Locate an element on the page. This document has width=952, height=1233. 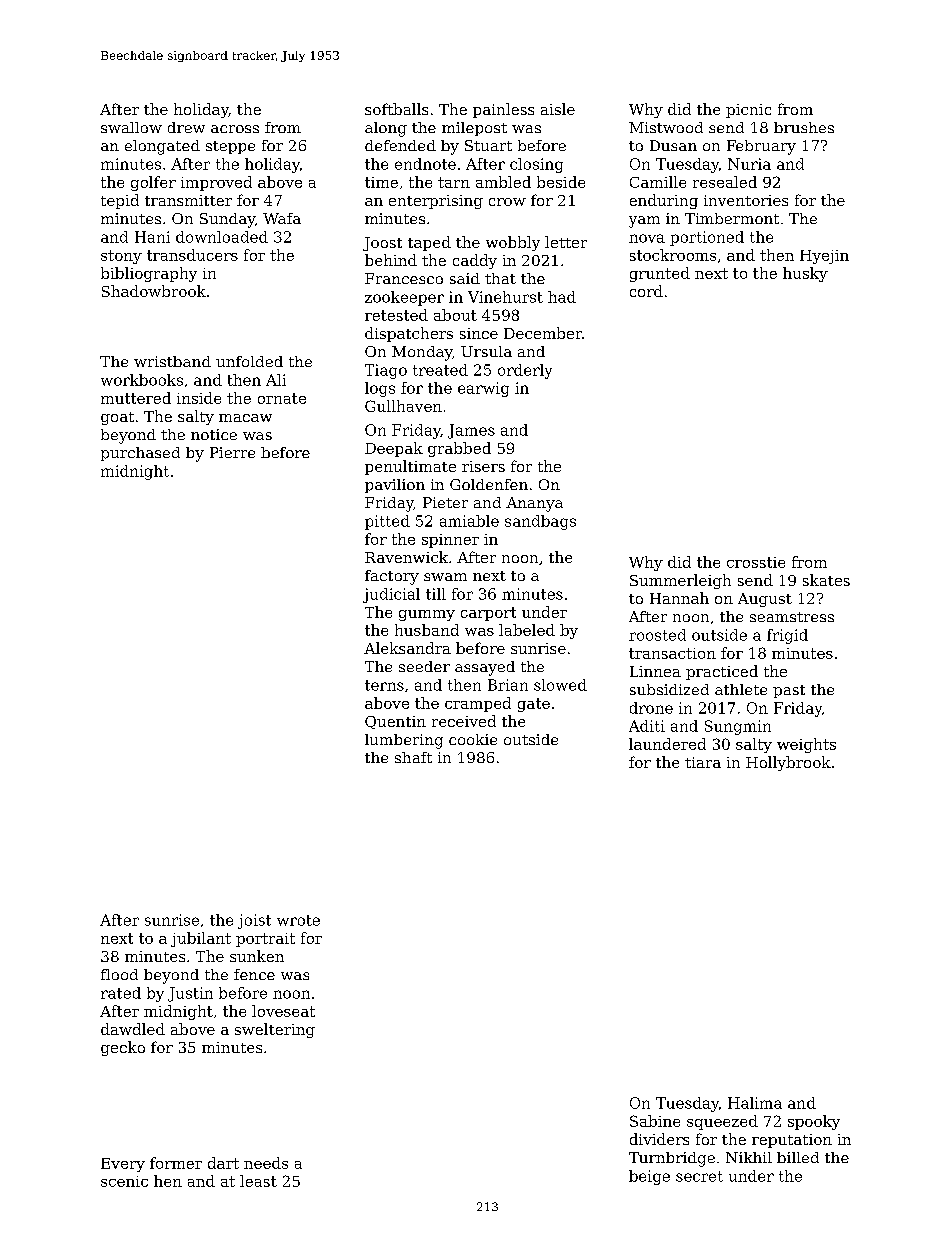
drew is located at coordinates (186, 127).
